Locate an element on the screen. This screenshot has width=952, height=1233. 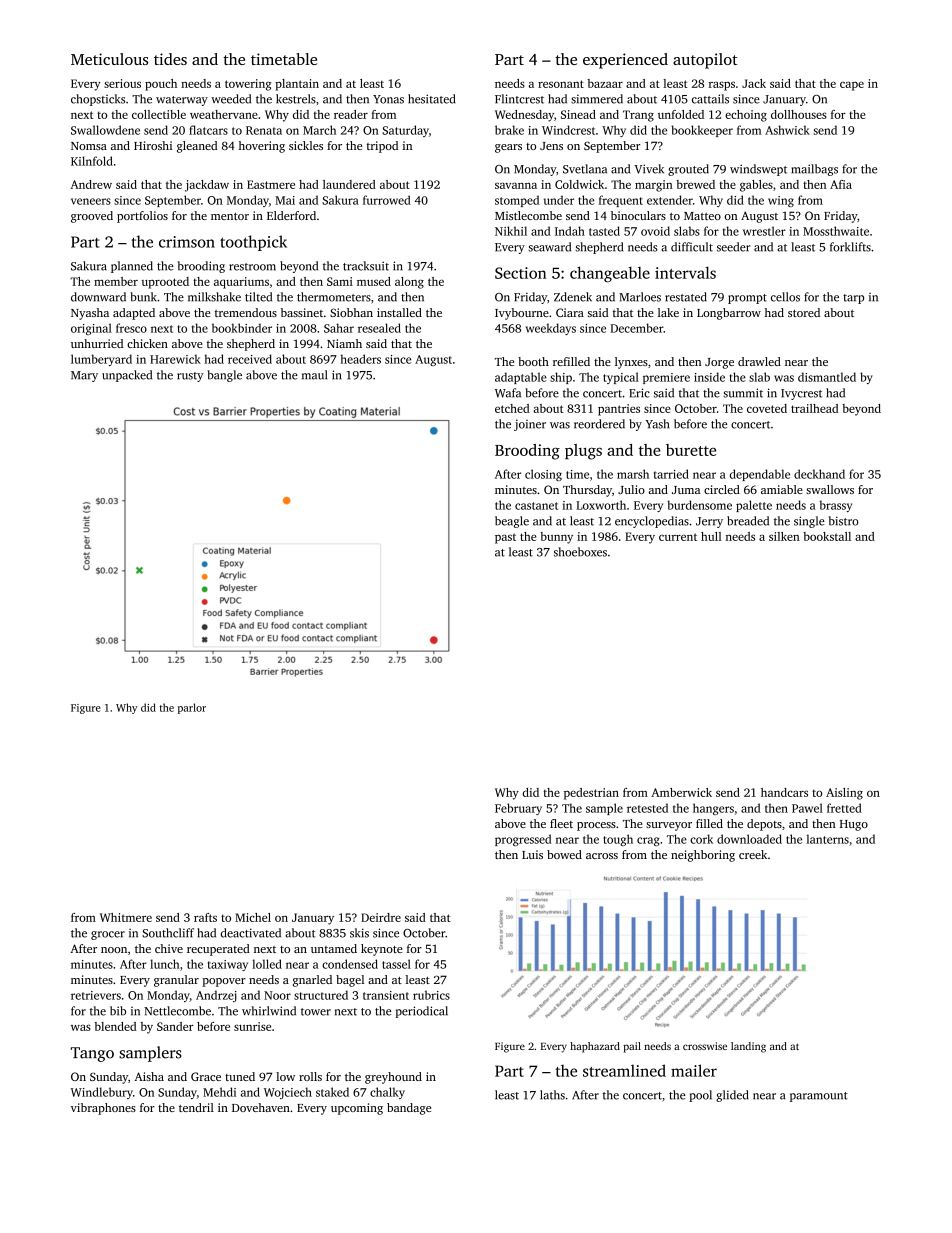
tuned is located at coordinates (240, 1076).
